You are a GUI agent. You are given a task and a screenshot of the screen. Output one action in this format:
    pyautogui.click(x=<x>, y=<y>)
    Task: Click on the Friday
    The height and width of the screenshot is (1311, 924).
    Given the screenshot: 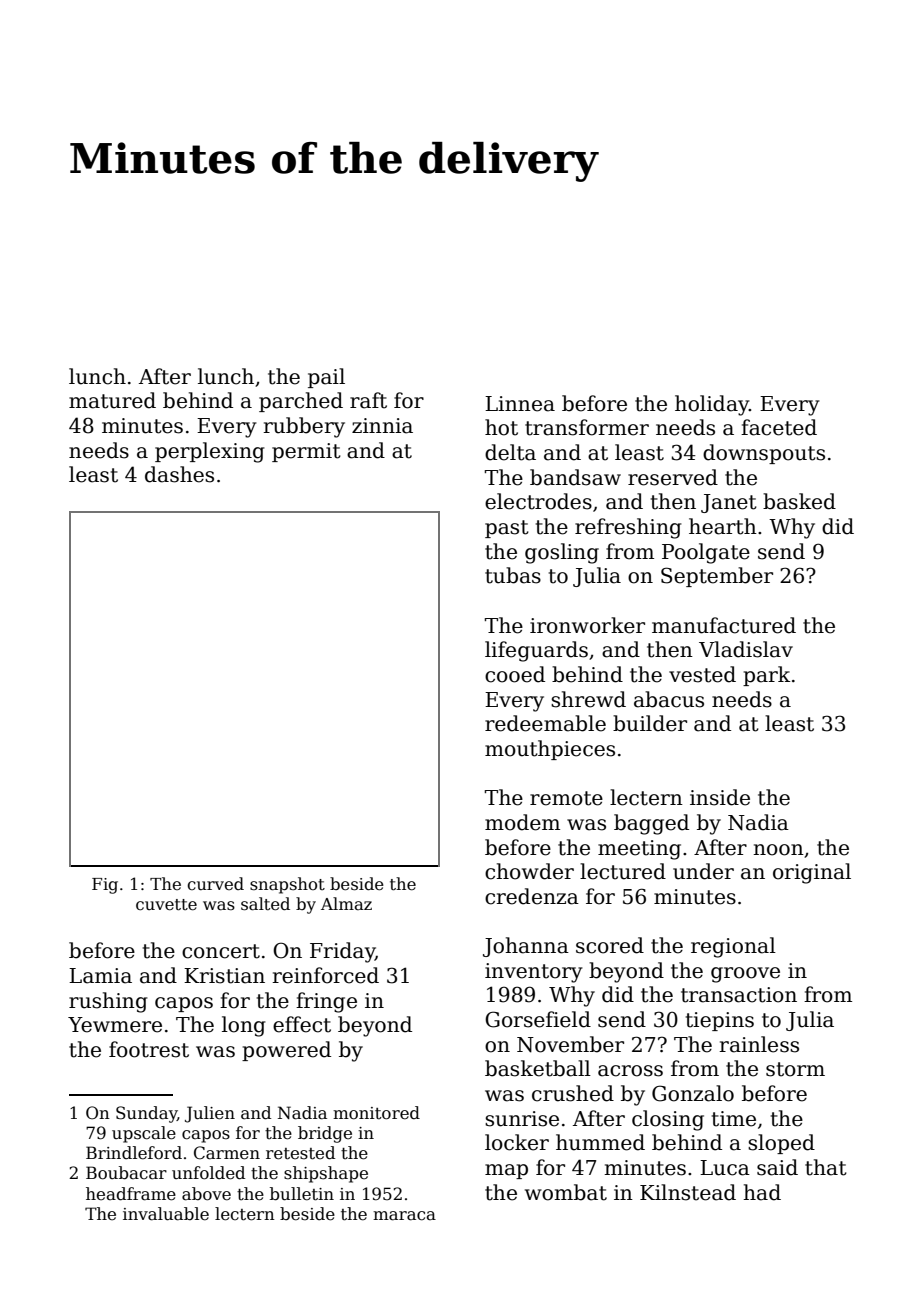 What is the action you would take?
    pyautogui.click(x=342, y=952)
